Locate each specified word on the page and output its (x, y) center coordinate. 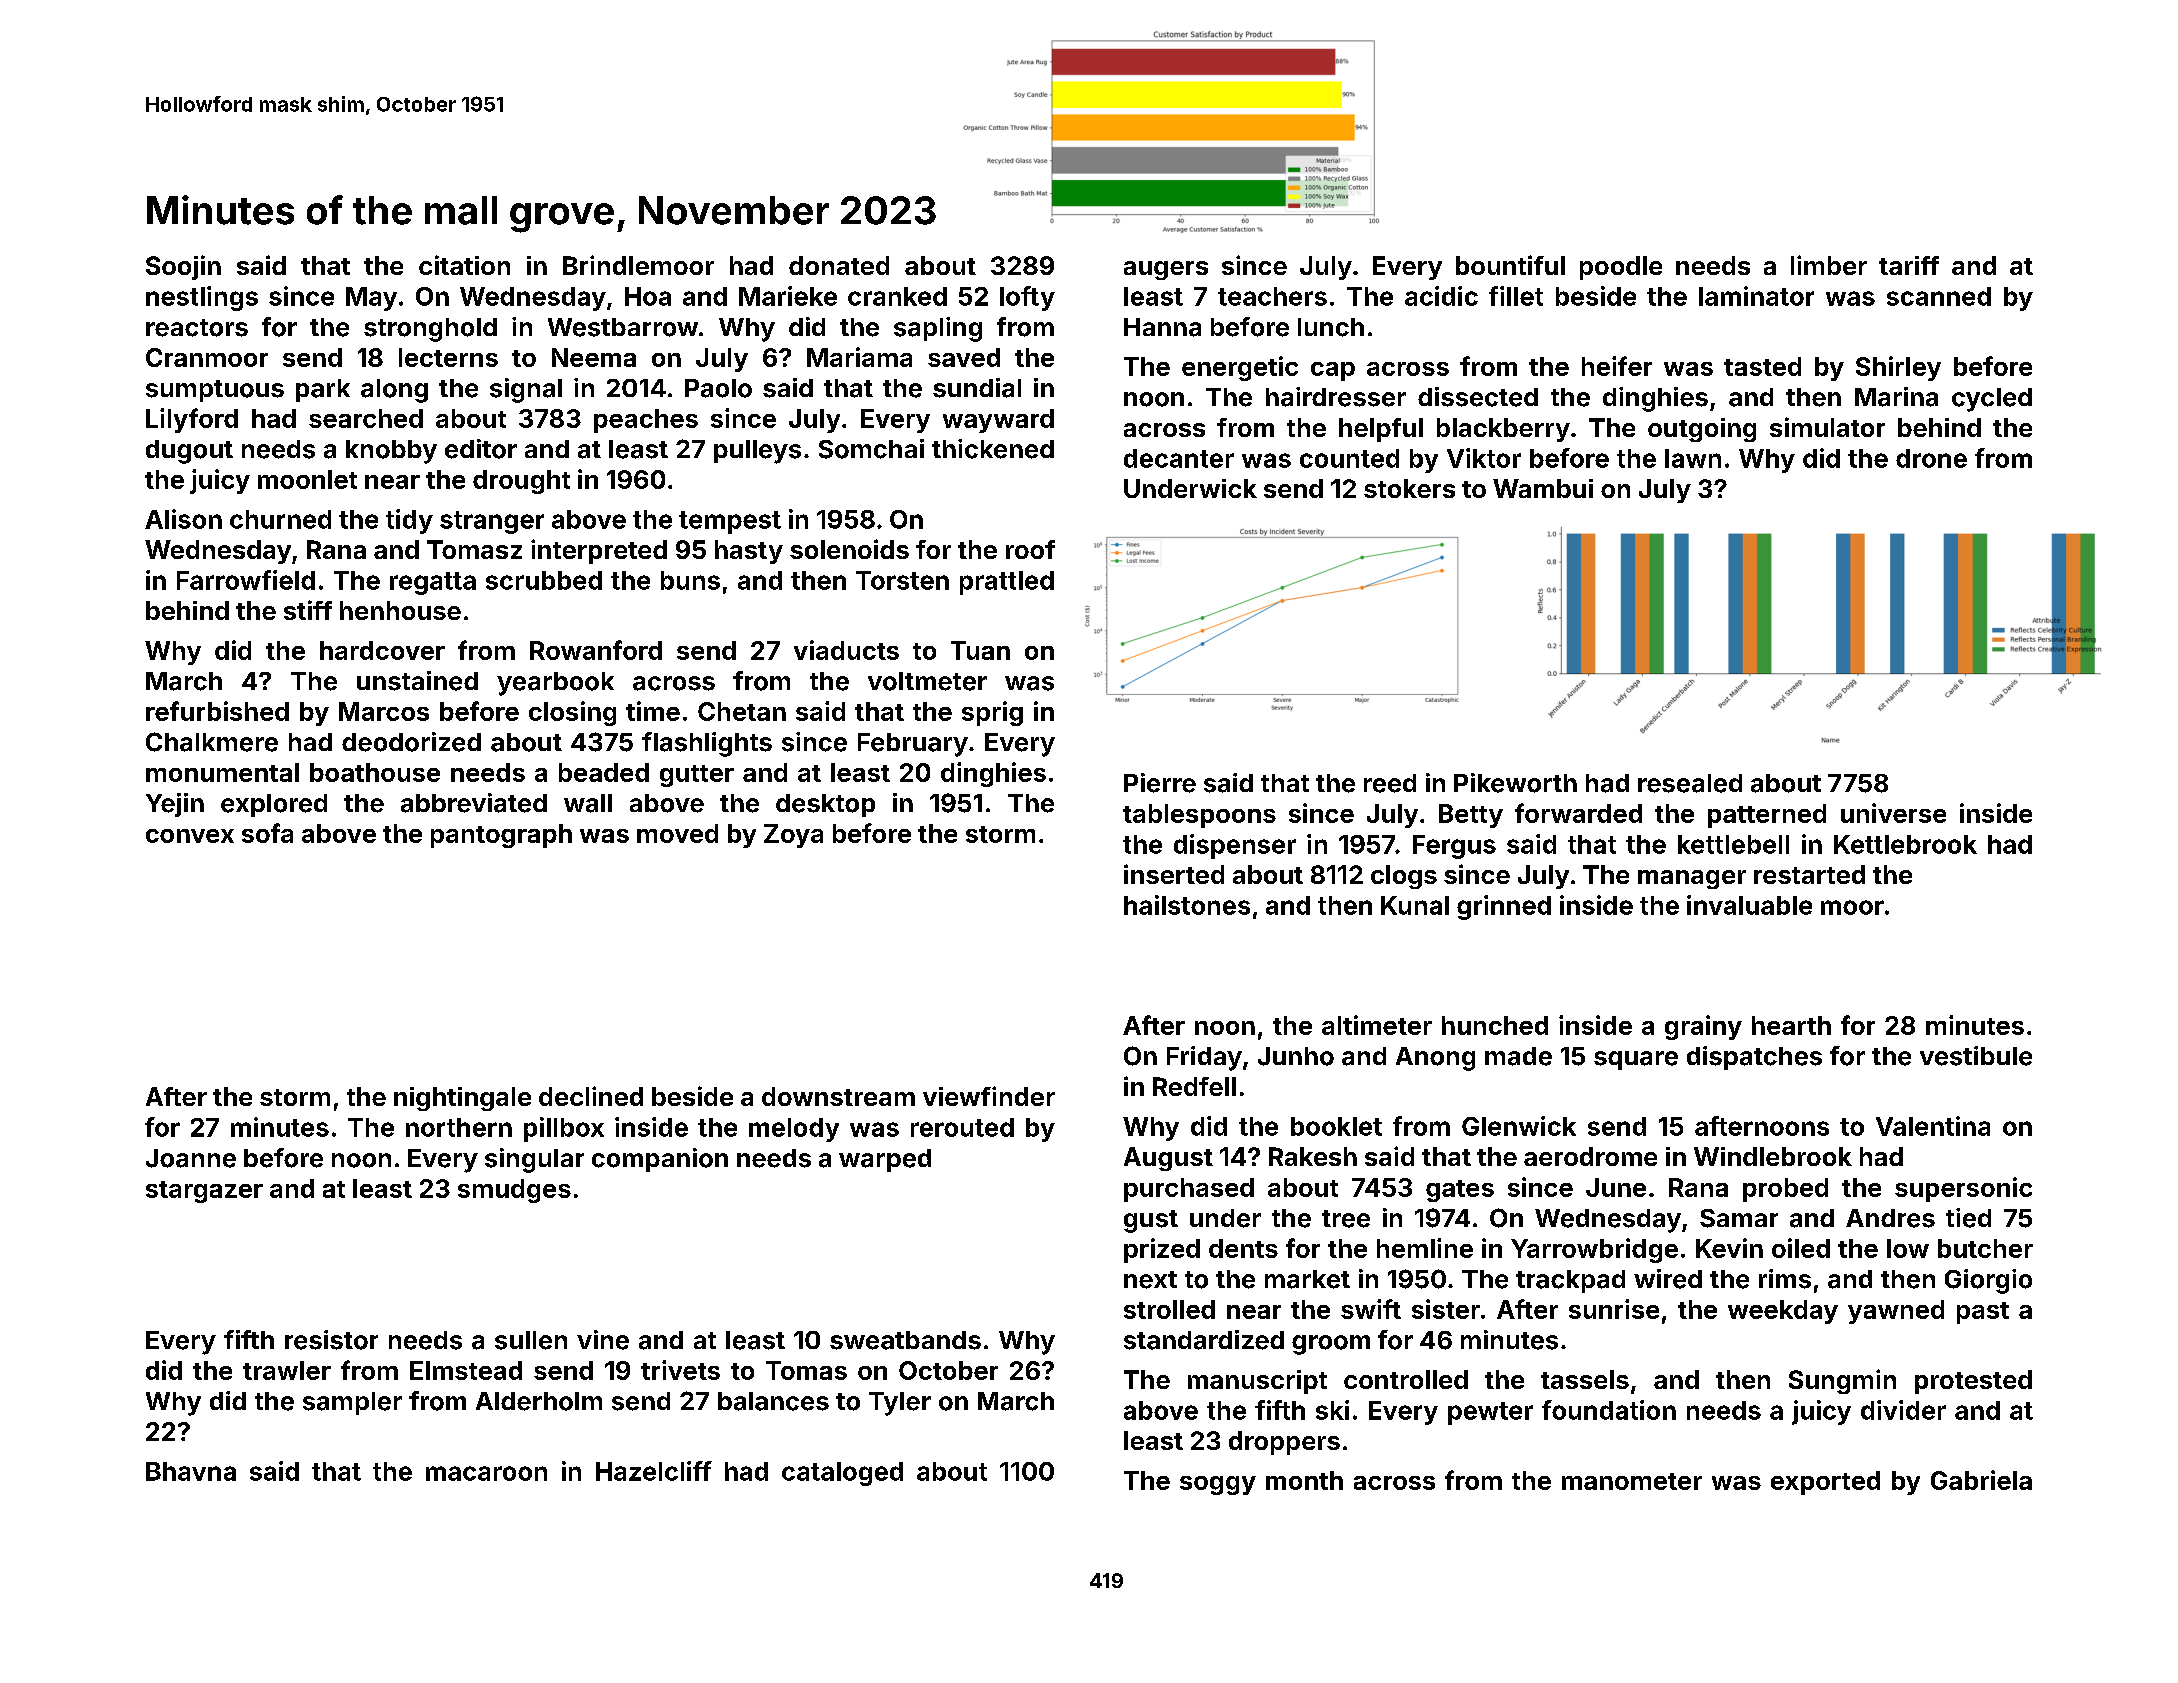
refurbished (217, 711)
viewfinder (989, 1096)
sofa (267, 833)
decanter (1179, 458)
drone (1931, 458)
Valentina (1933, 1126)
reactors (197, 328)
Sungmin (1842, 1381)
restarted (1809, 874)
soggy (1218, 1485)
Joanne (191, 1158)
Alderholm (539, 1401)
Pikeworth (1515, 783)
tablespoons (1199, 816)
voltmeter (927, 681)
